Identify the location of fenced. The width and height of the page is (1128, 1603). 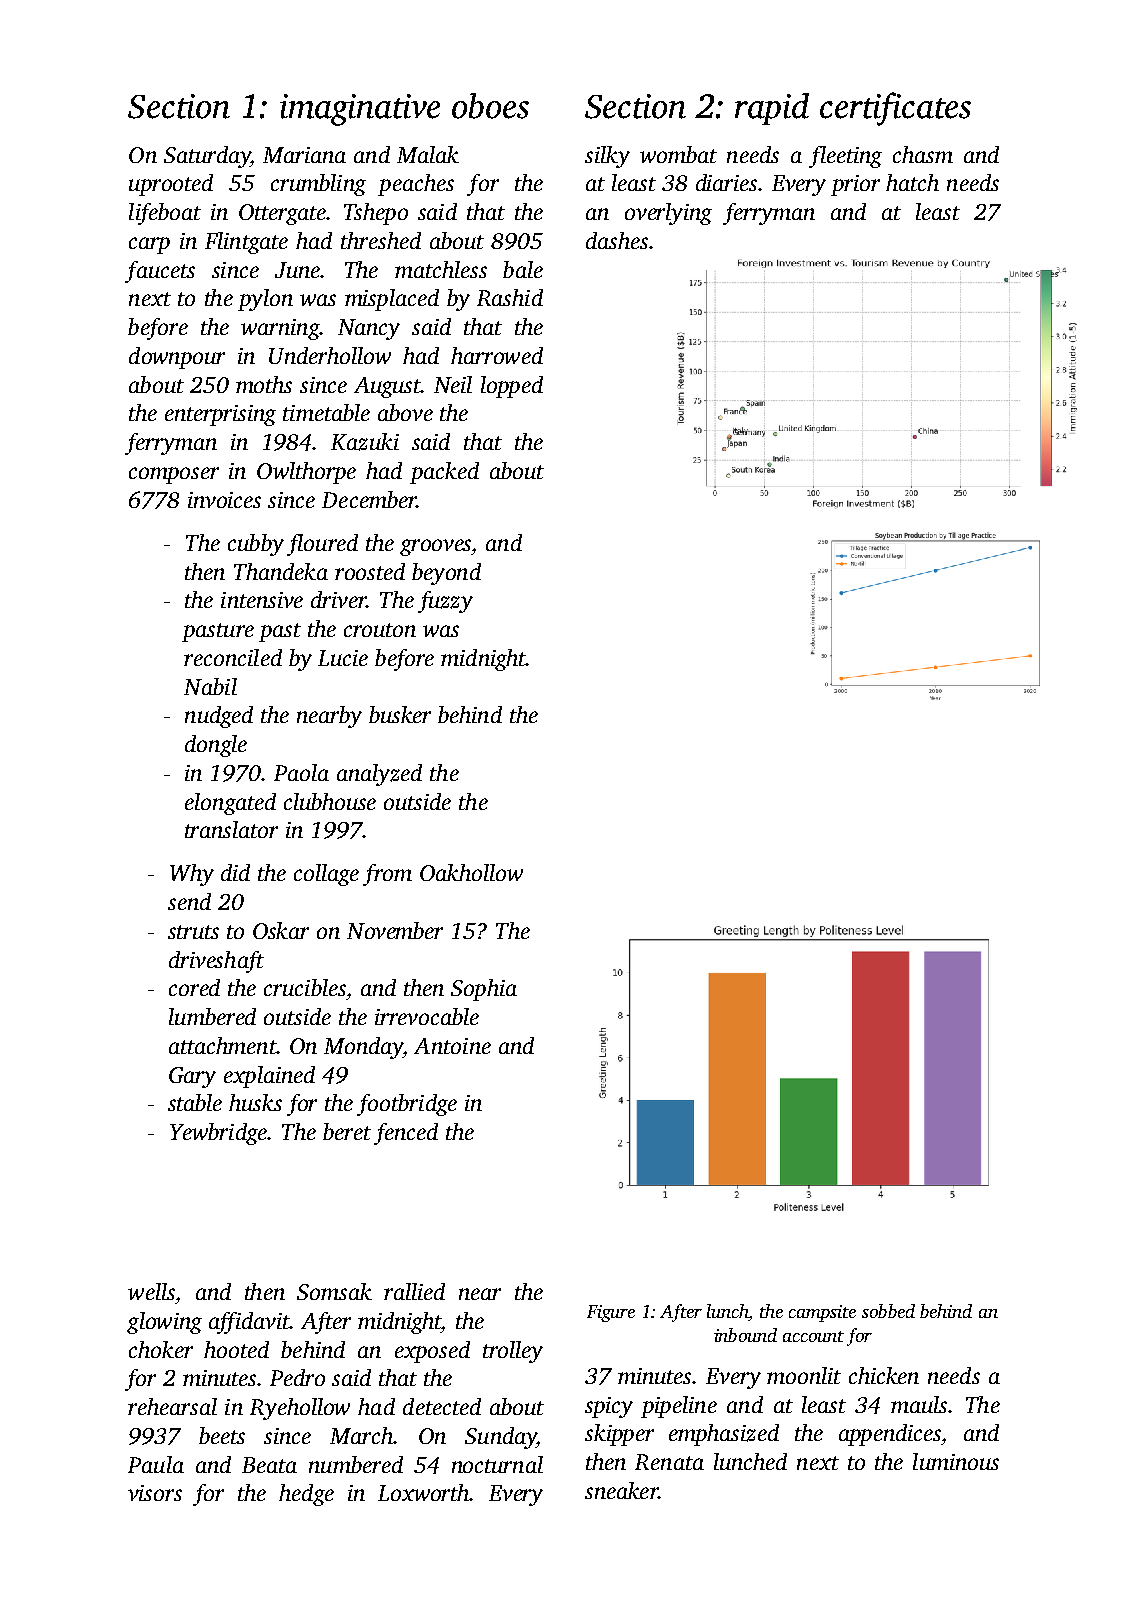
(406, 1134).
